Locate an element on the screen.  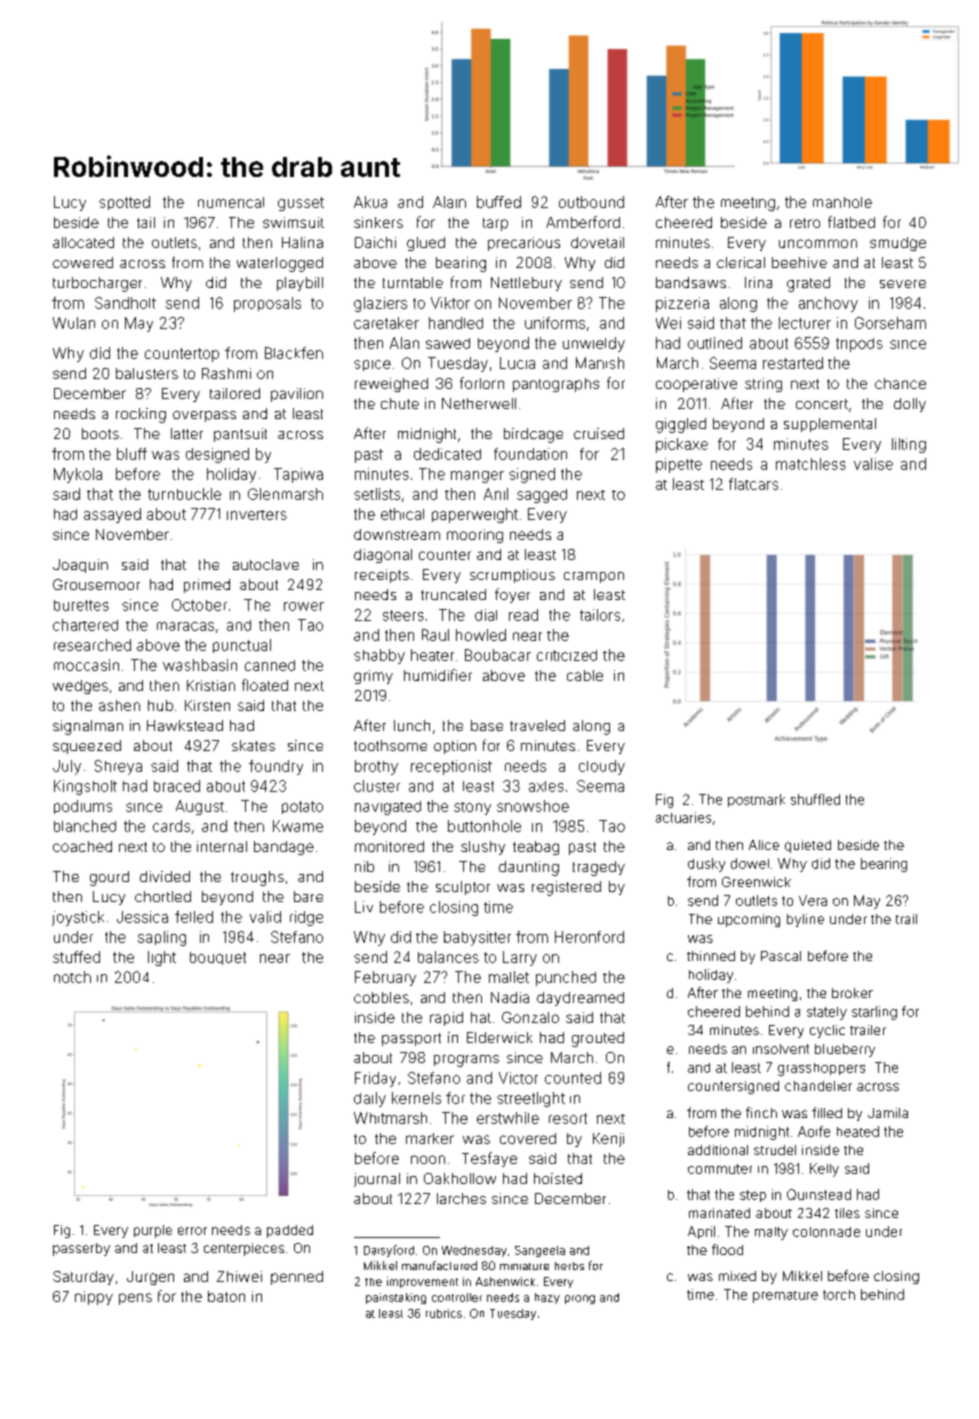
tarp is located at coordinates (495, 224).
